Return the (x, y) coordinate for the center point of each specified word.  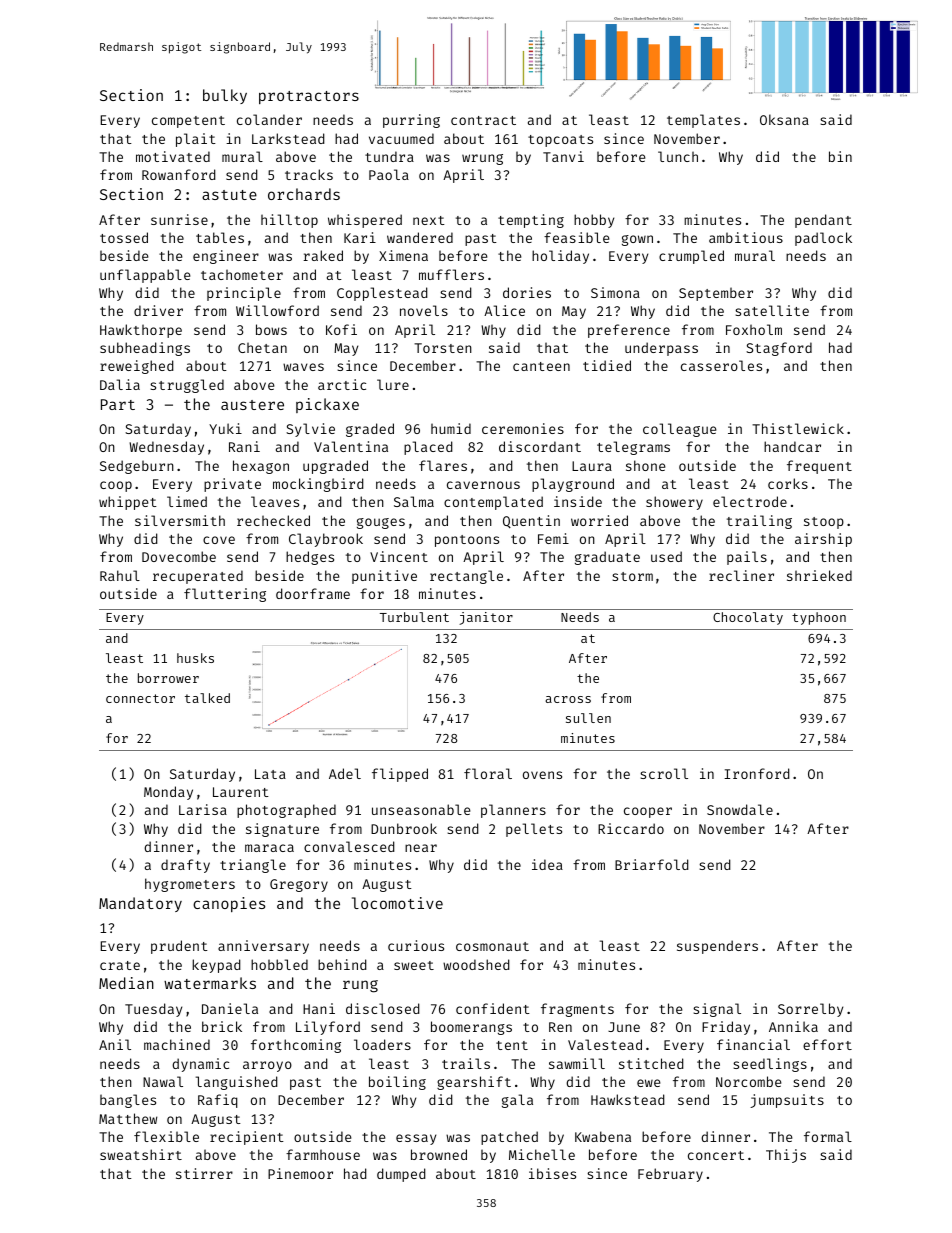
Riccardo (631, 828)
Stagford (779, 349)
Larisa (203, 809)
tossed (124, 237)
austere (252, 405)
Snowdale (740, 809)
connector (140, 698)
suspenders (717, 947)
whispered (365, 221)
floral (488, 773)
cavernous (483, 485)
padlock (823, 239)
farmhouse (323, 1154)
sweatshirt (141, 1154)
